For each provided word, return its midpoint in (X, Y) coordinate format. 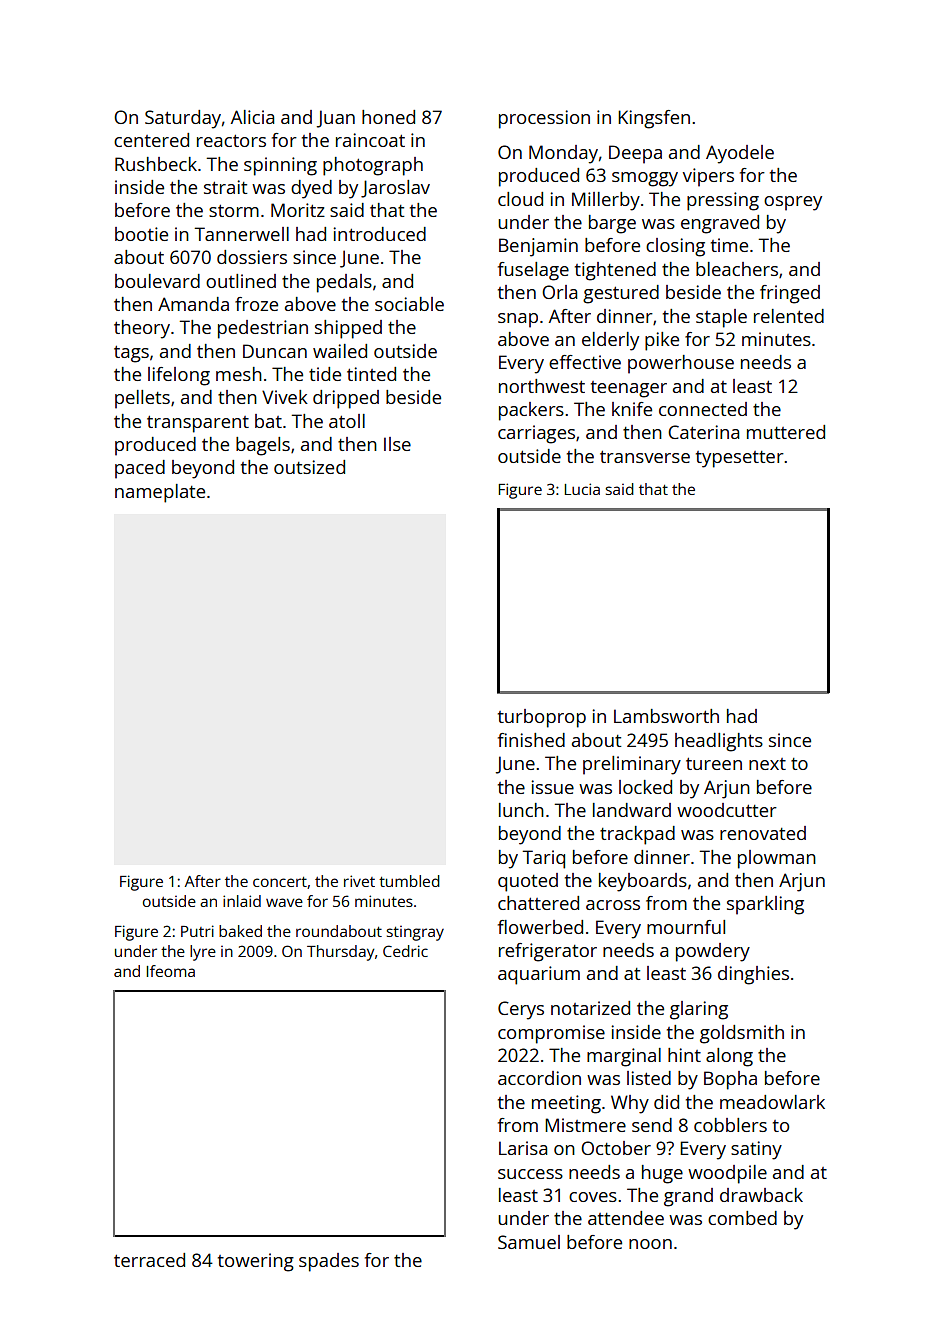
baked (240, 931)
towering (256, 1262)
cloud (520, 199)
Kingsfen (654, 119)
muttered (786, 432)
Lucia (582, 489)
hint (684, 1055)
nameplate (160, 493)
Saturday (183, 119)
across (613, 905)
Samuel (529, 1242)
